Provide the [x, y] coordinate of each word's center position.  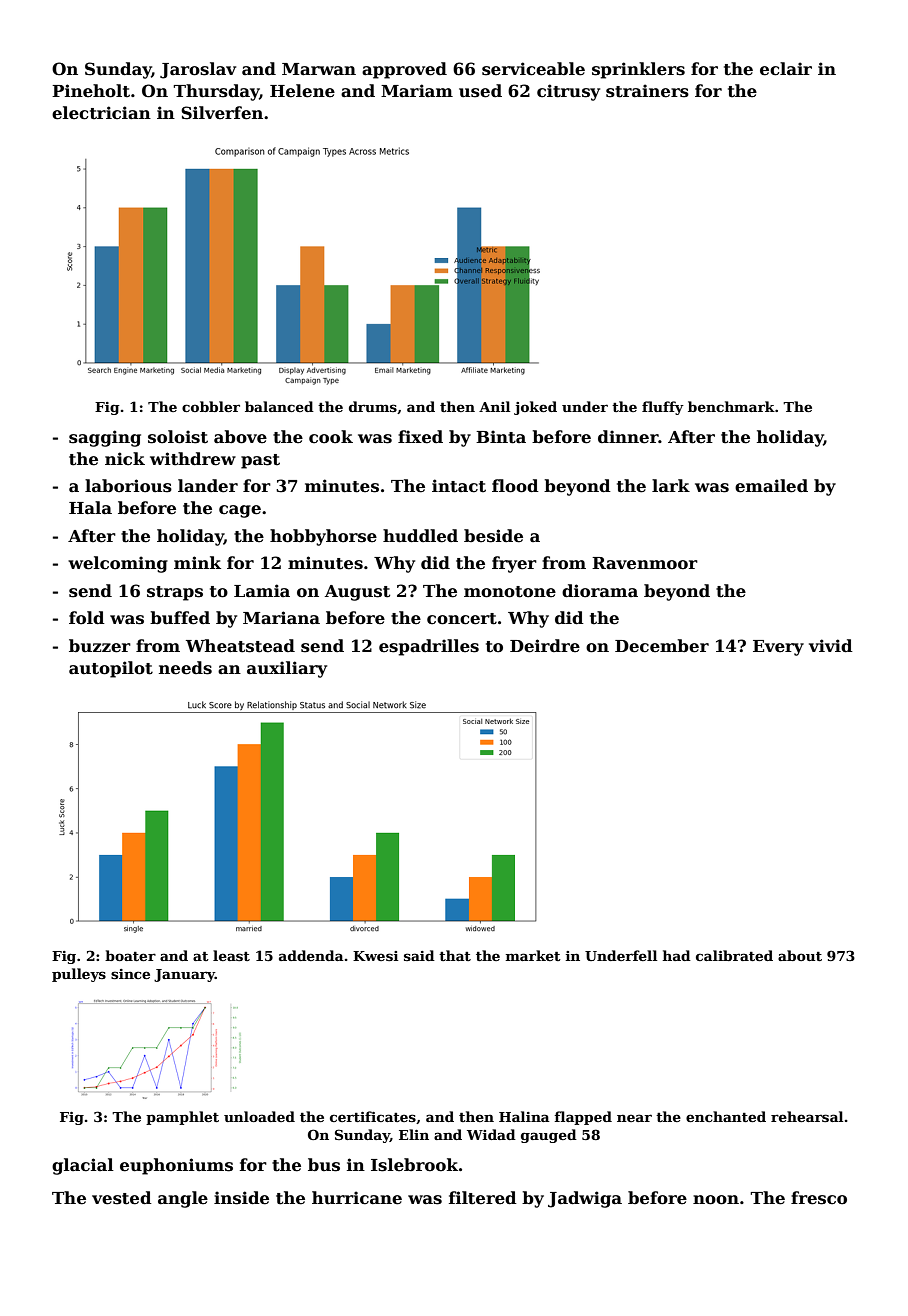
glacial [83, 1166]
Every [778, 648]
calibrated [734, 955]
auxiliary [287, 669]
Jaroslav [198, 70]
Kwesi [375, 956]
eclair [786, 69]
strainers [647, 91]
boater [130, 955]
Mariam [417, 91]
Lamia [262, 591]
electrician [101, 113]
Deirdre [545, 646]
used [480, 91]
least [231, 955]
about [800, 955]
